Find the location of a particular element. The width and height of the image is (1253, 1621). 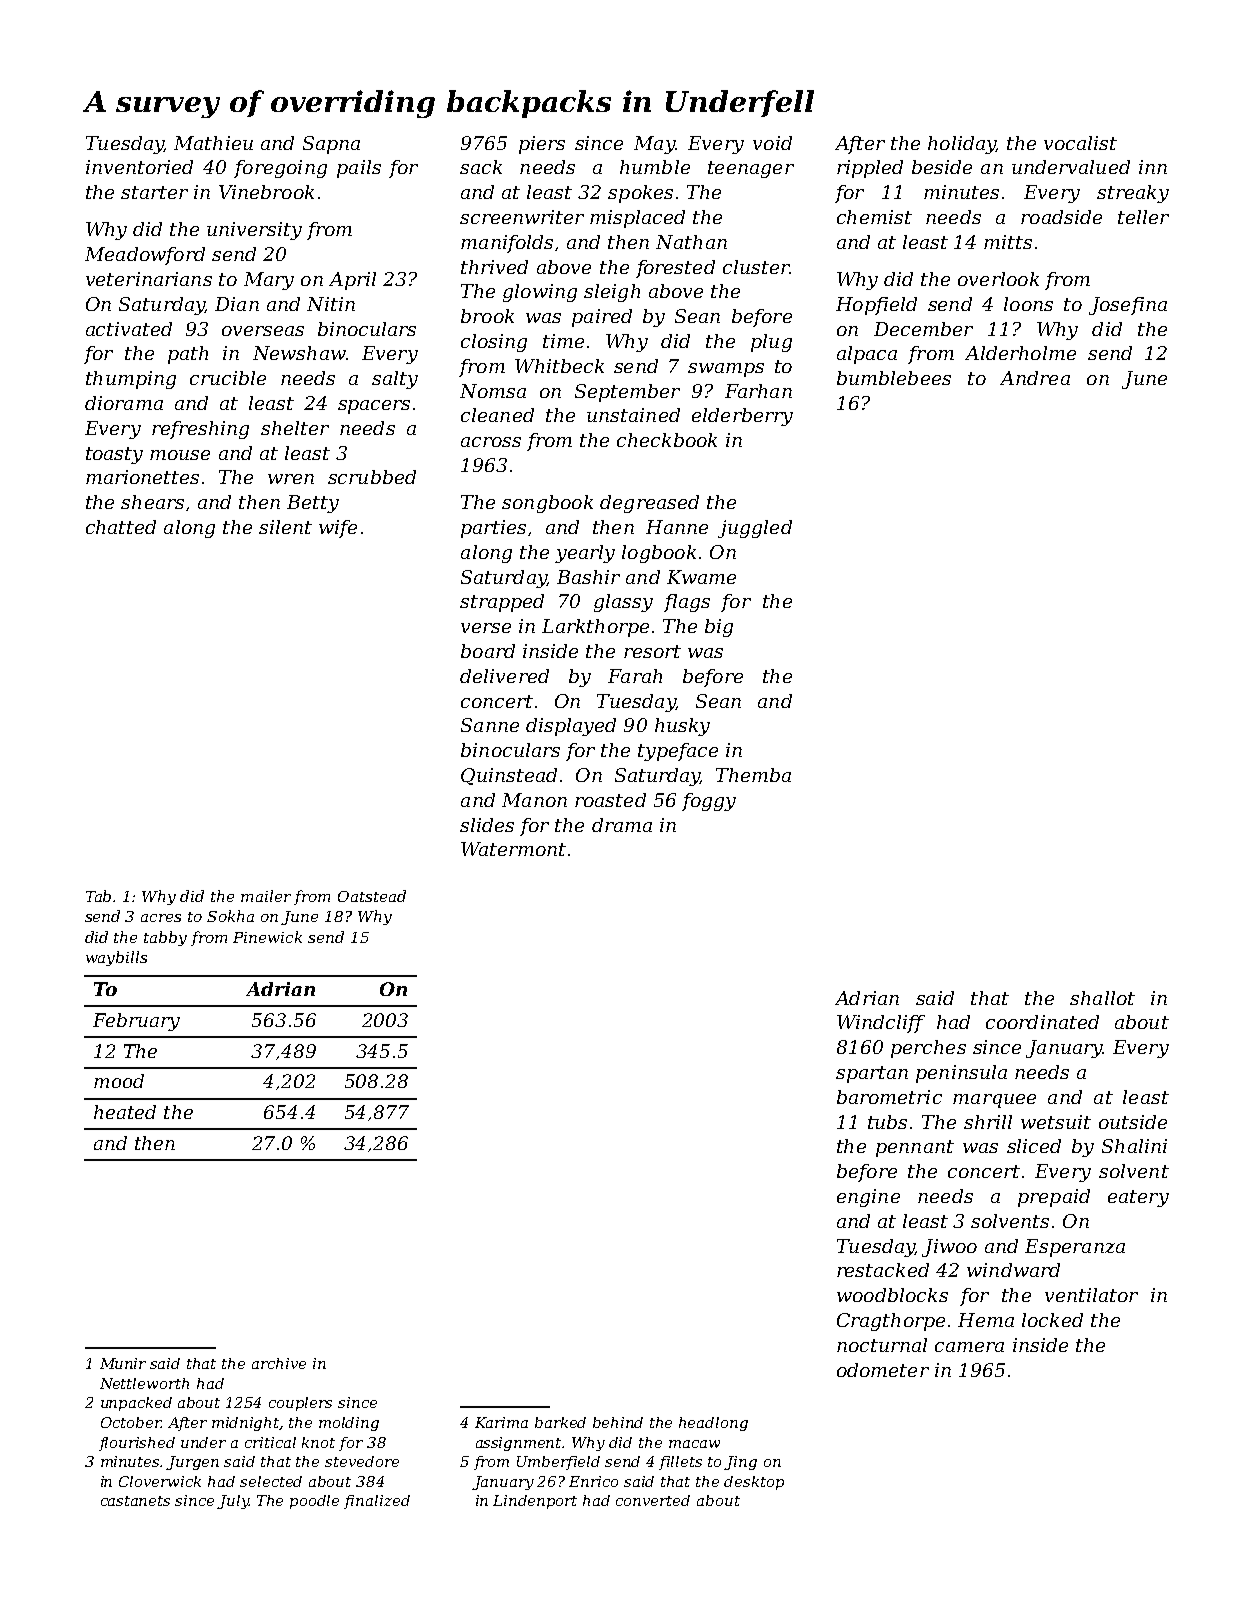

drama is located at coordinates (622, 825).
